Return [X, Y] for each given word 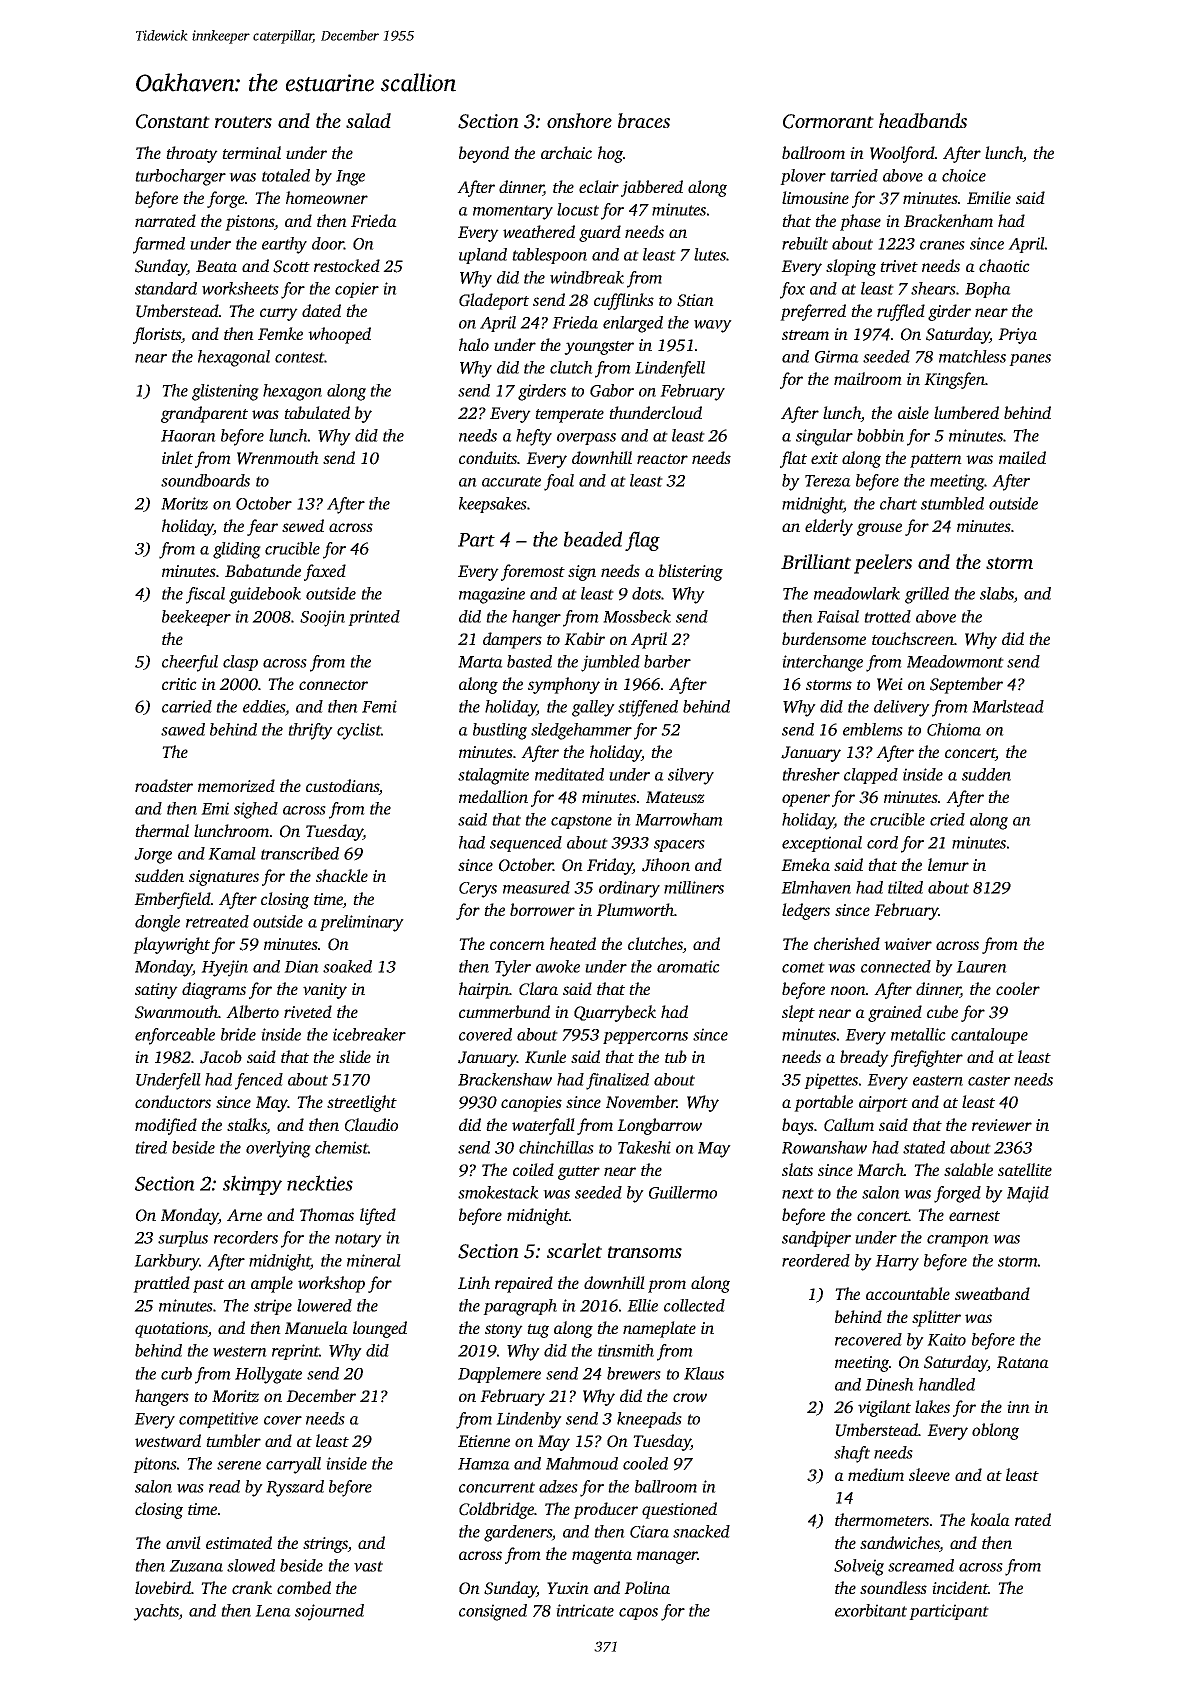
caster [989, 1080]
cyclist [359, 731]
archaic [566, 152]
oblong [995, 1431]
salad [368, 120]
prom [667, 1286]
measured [536, 887]
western [240, 1351]
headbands [923, 120]
